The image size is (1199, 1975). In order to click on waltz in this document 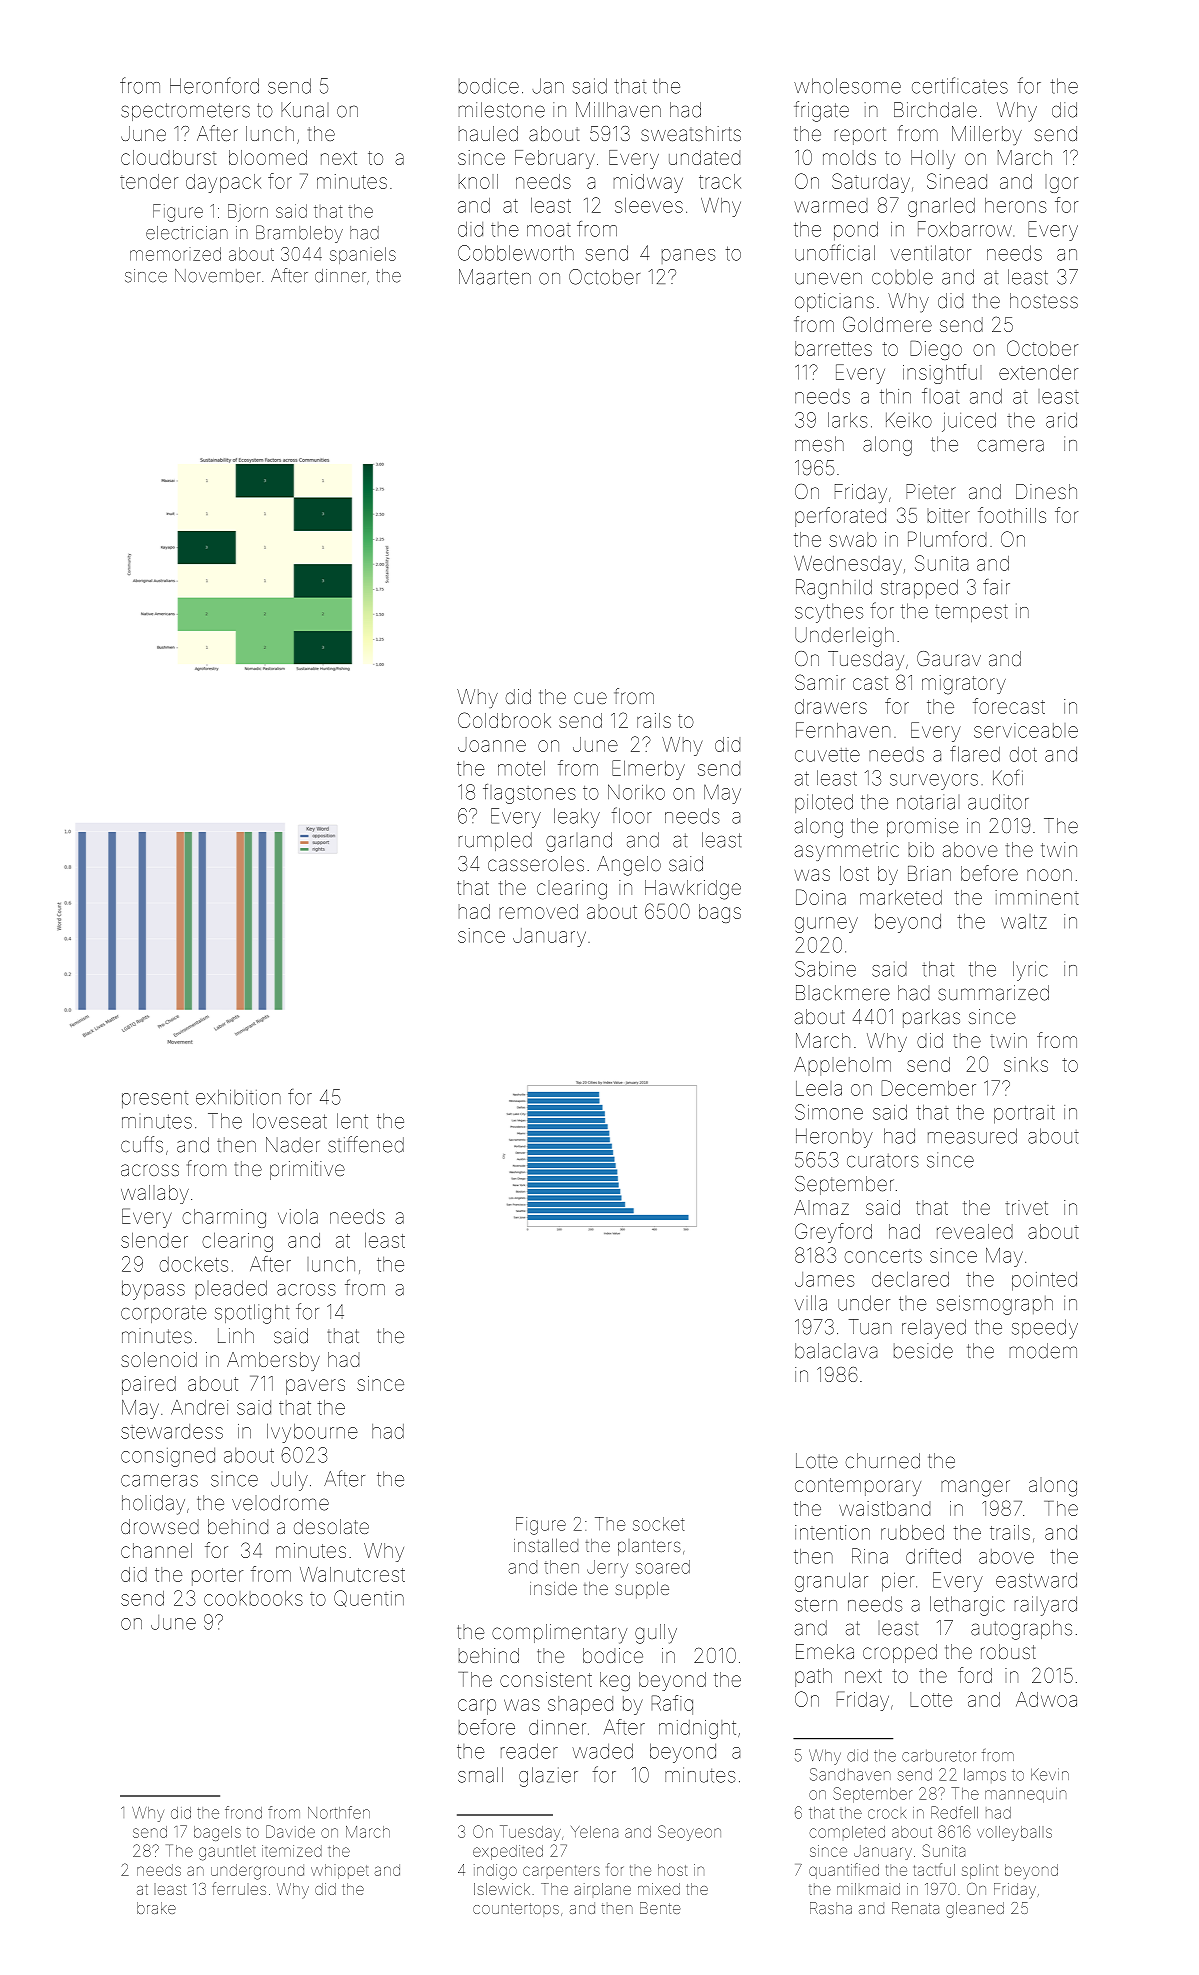, I will do `click(1024, 921)`.
